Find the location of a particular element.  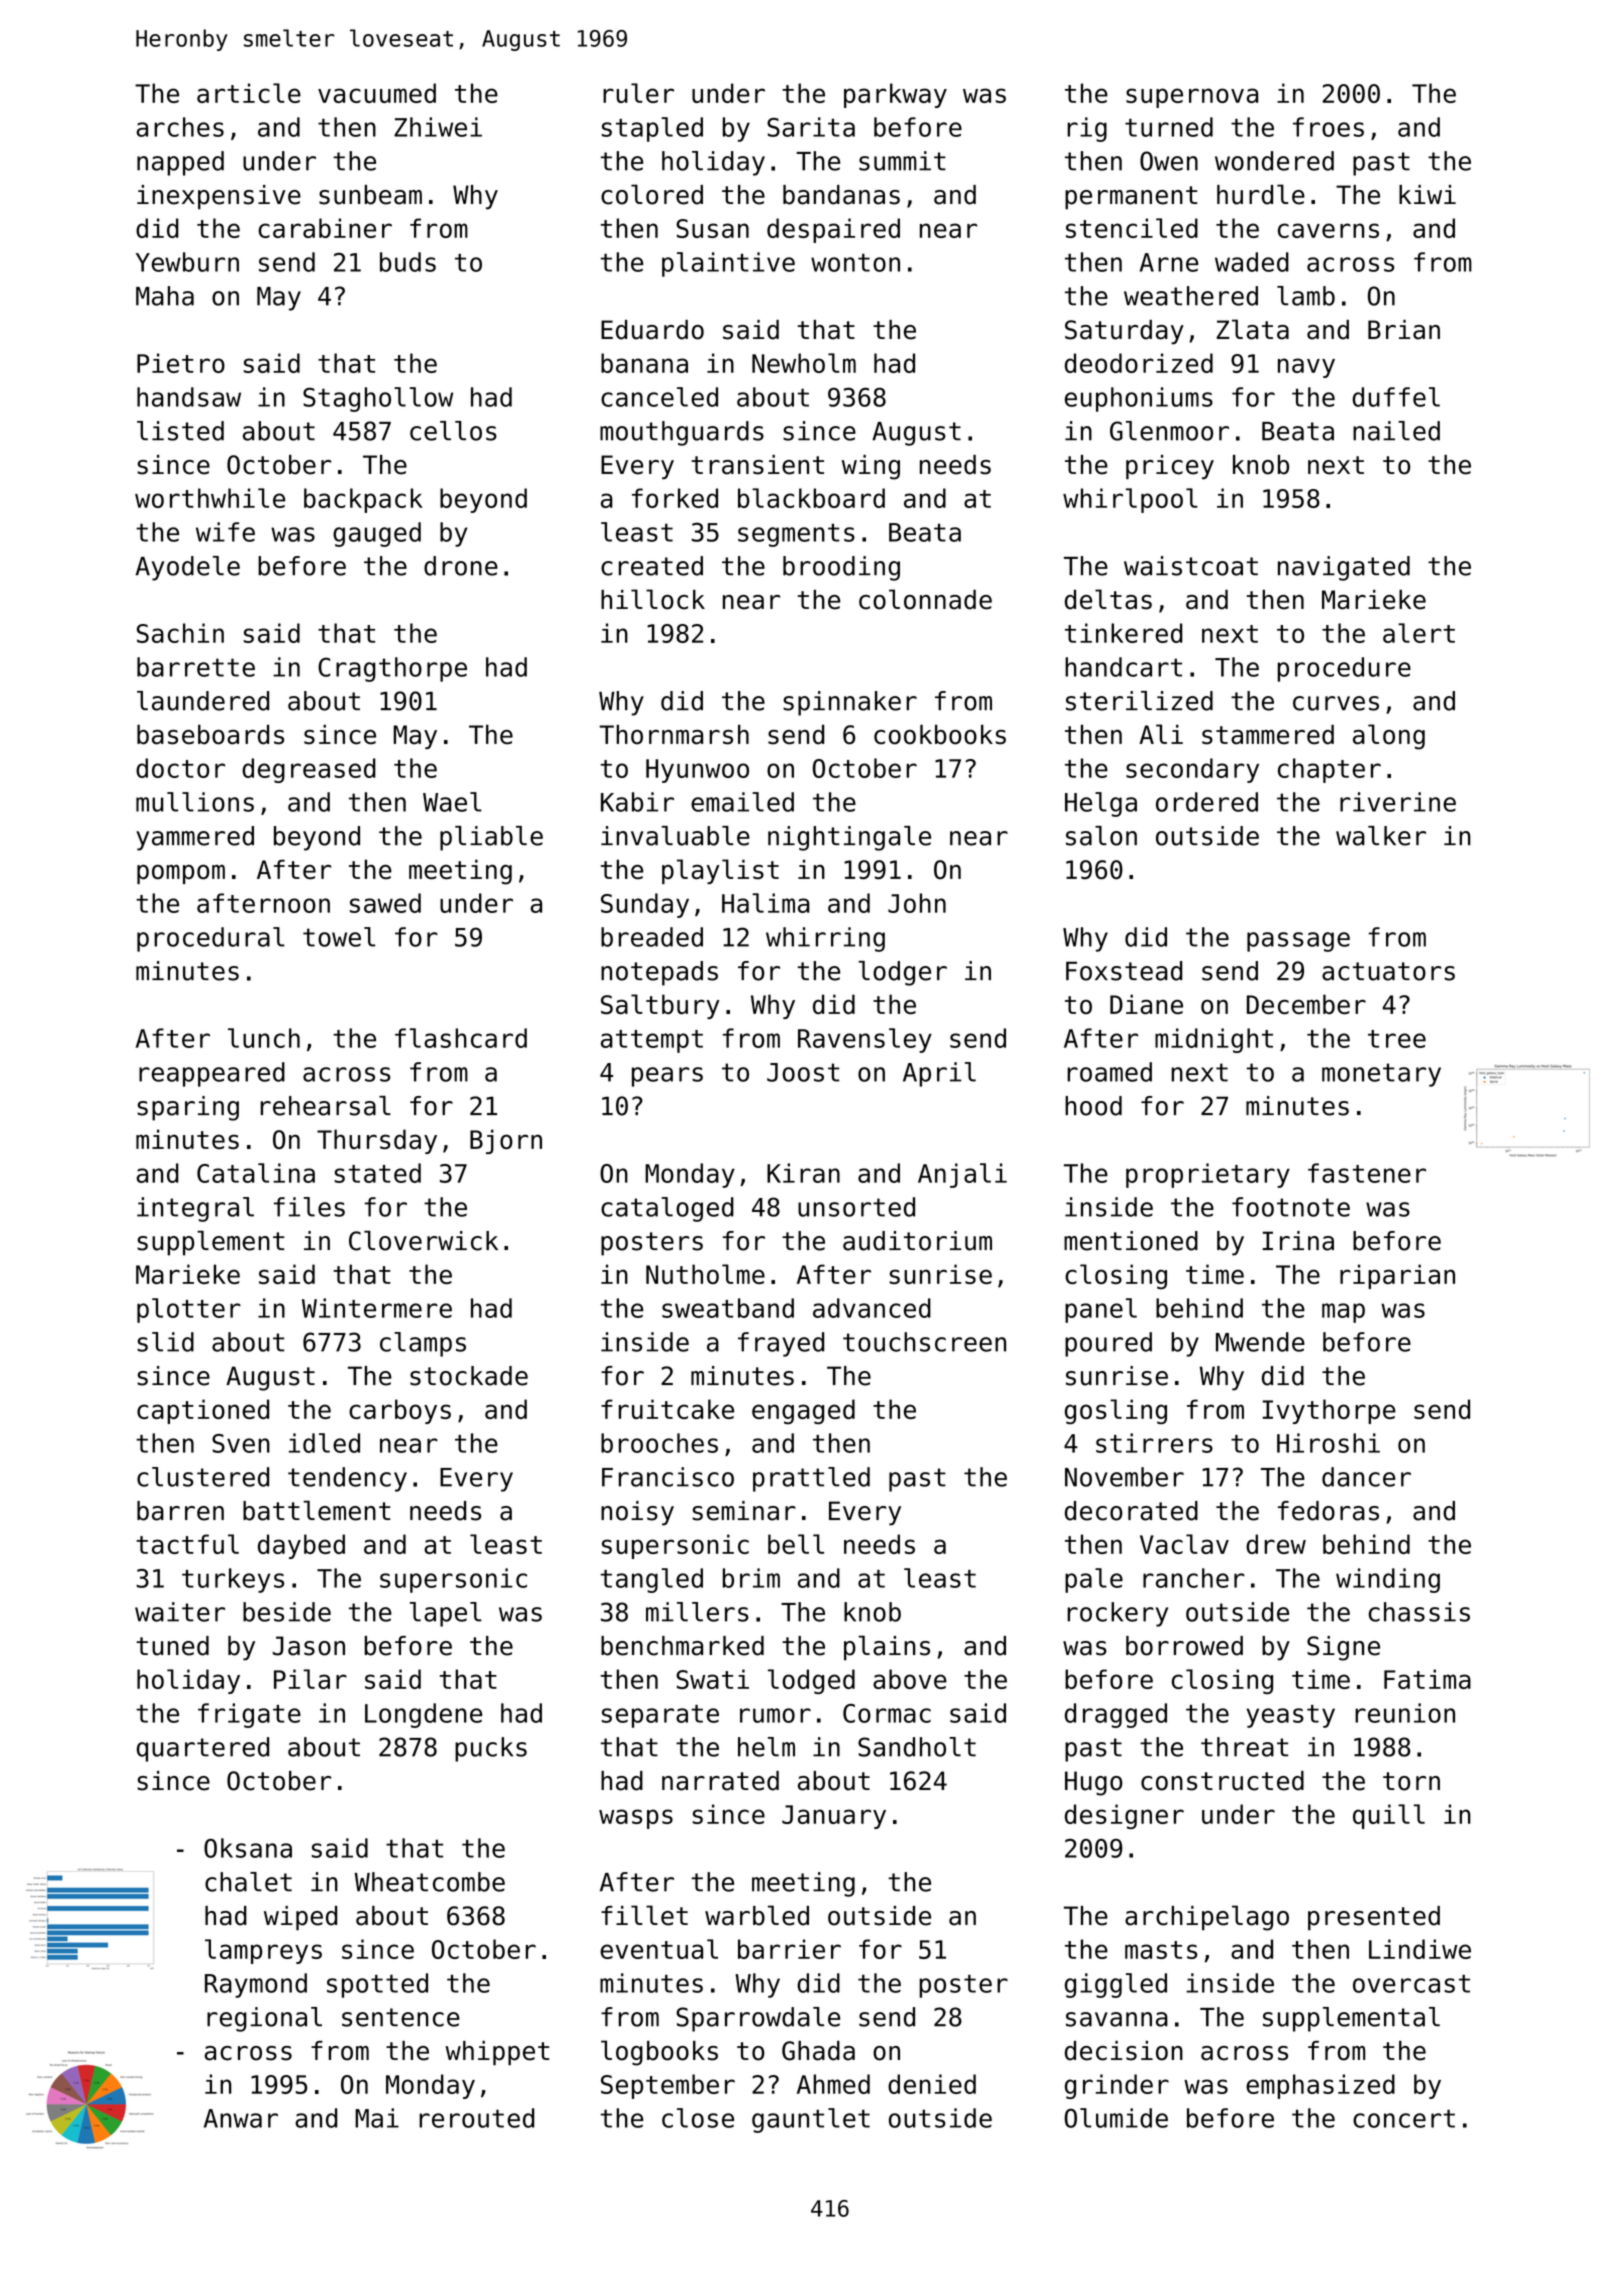

quartered is located at coordinates (203, 1749).
